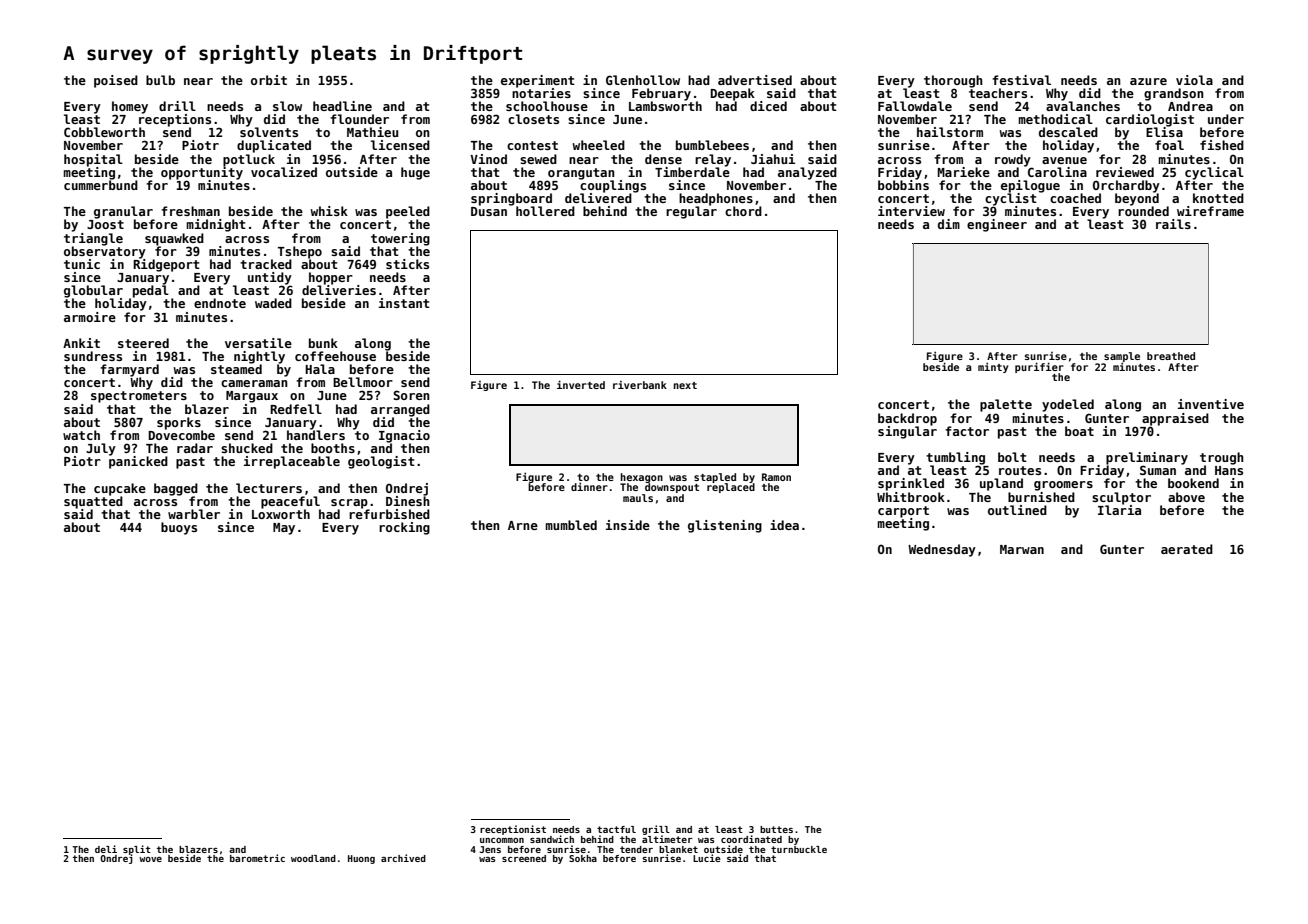 This screenshot has height=924, width=1308. Describe the element at coordinates (101, 185) in the screenshot. I see `cummerbund` at that location.
